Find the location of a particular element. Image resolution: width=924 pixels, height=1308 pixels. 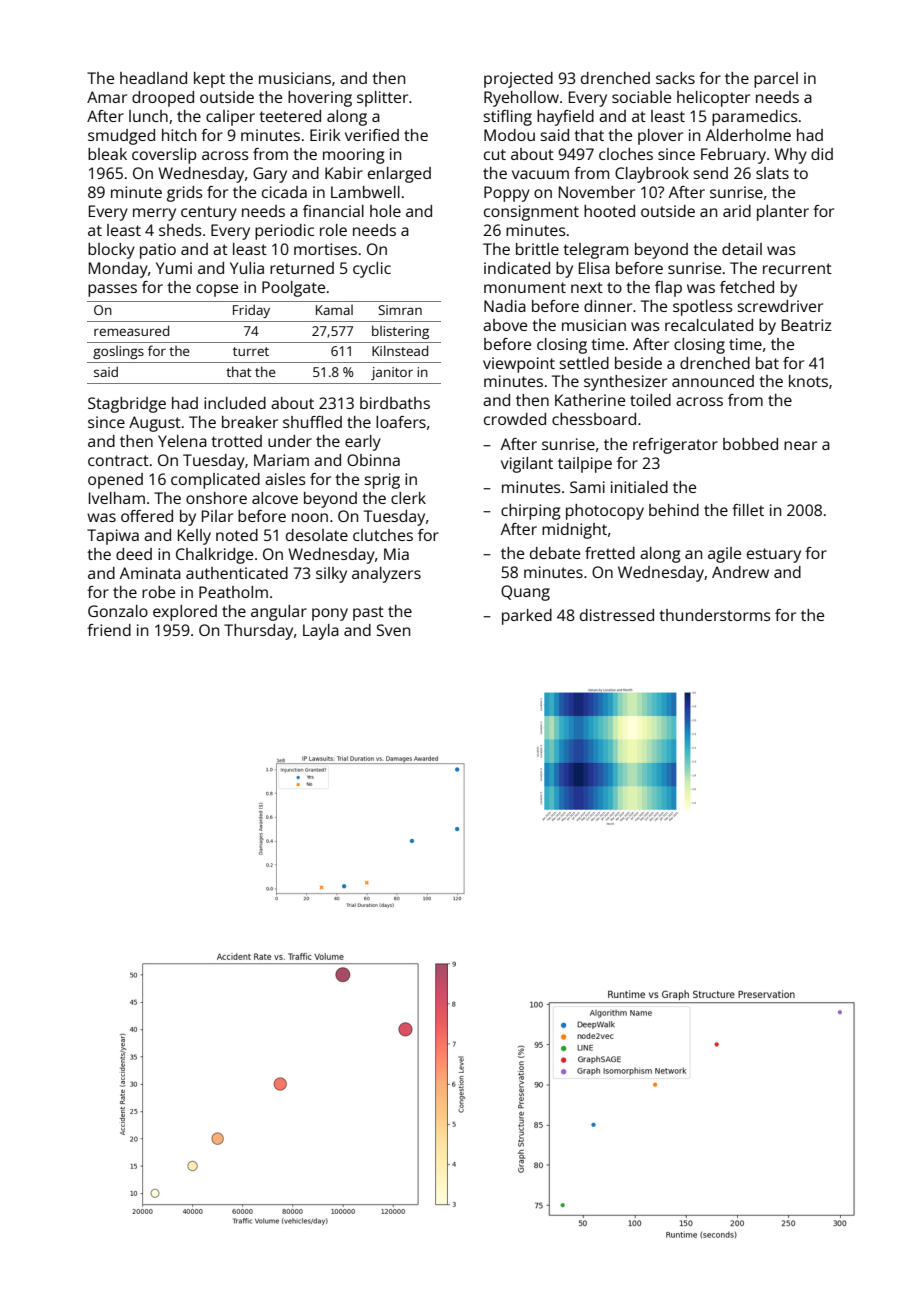

Quang is located at coordinates (525, 593).
